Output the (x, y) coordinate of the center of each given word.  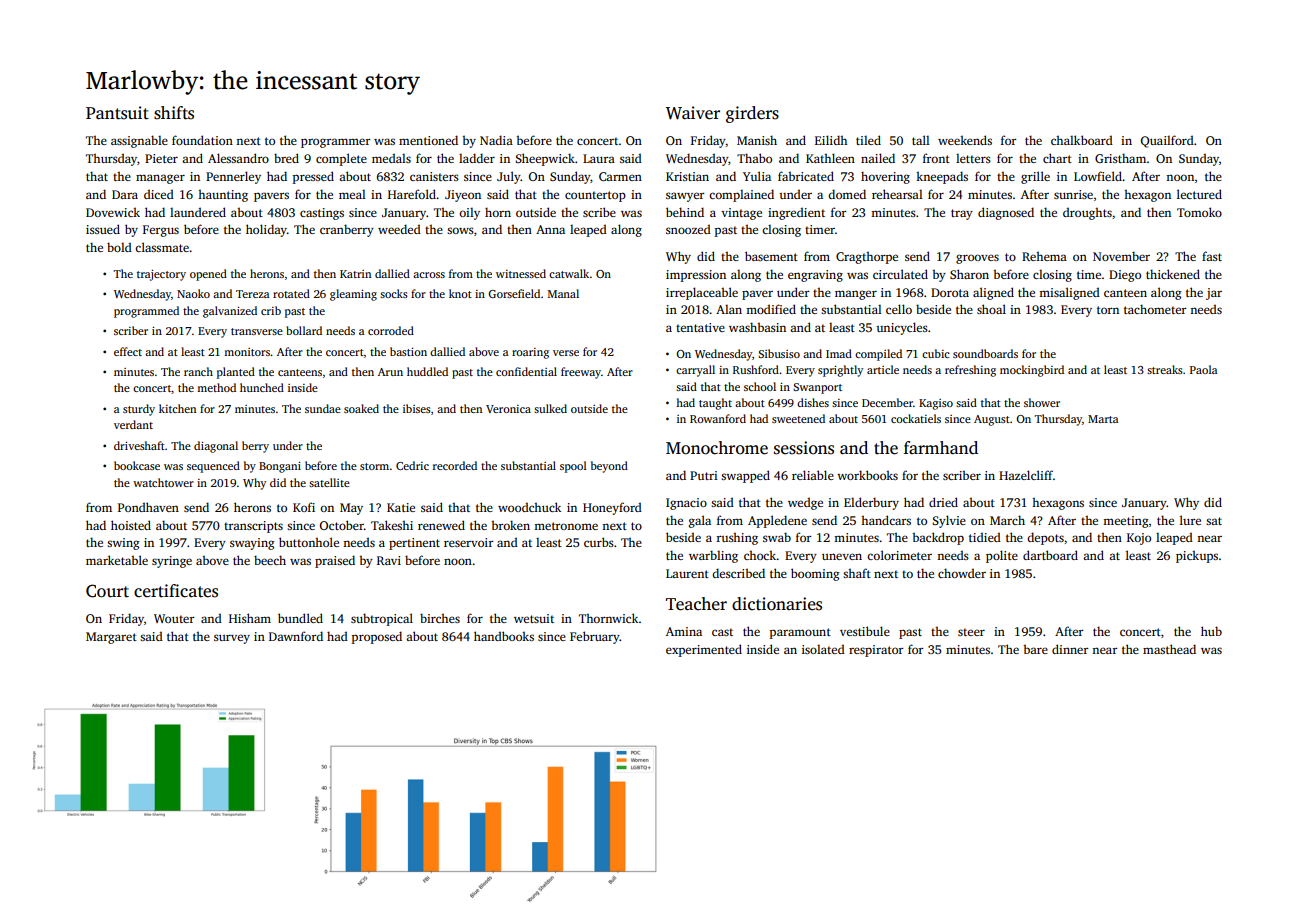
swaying (252, 544)
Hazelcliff (1026, 475)
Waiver (693, 113)
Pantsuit (117, 113)
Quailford (1167, 141)
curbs (599, 542)
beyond (609, 467)
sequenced (213, 467)
